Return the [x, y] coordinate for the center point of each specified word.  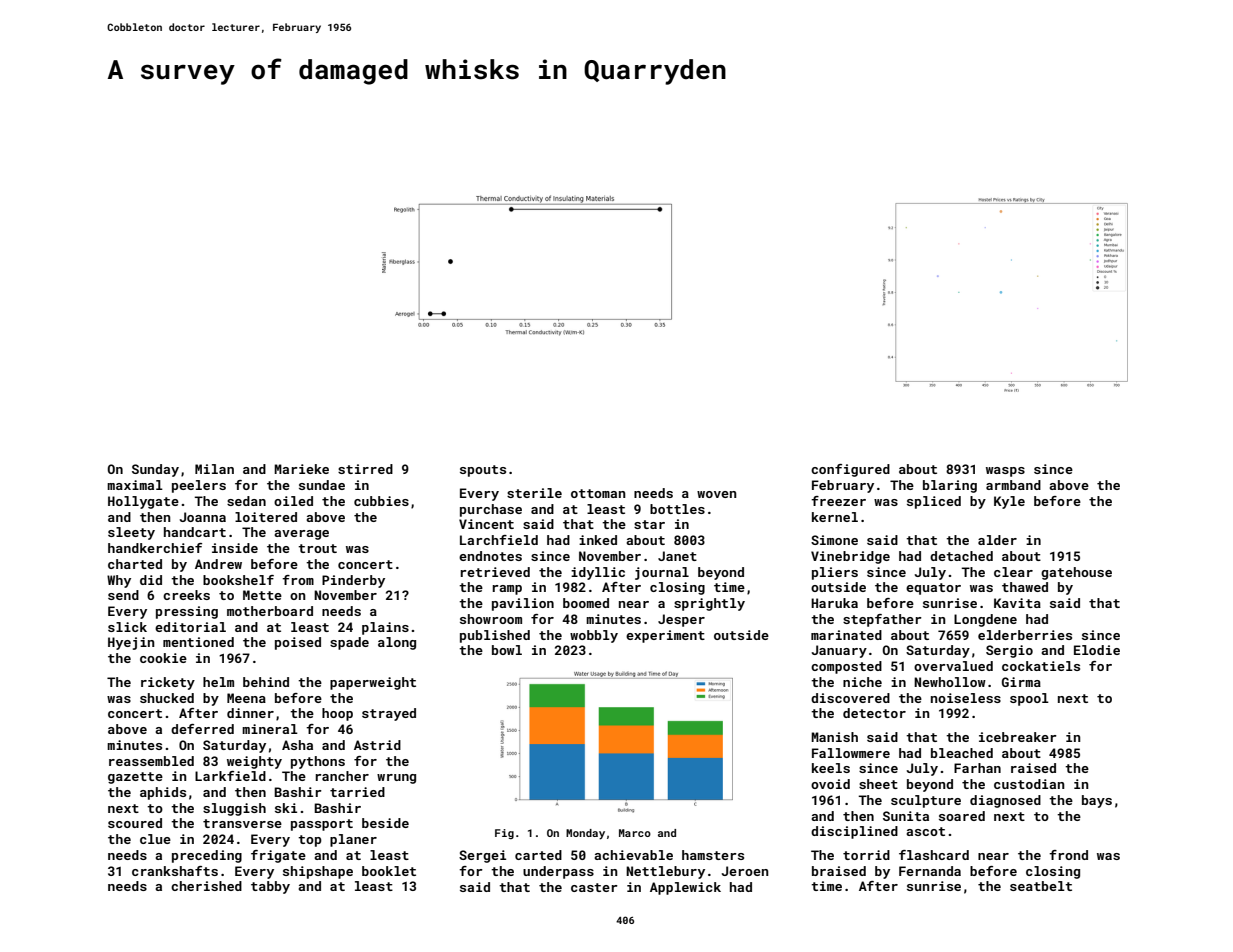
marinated [846, 635]
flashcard [934, 855]
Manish [834, 737]
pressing [187, 612]
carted [538, 855]
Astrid [377, 745]
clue [155, 839]
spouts [483, 471]
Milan [214, 469]
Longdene [985, 620]
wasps [1005, 472]
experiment [665, 636]
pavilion [523, 604]
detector [874, 713]
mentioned [198, 642]
